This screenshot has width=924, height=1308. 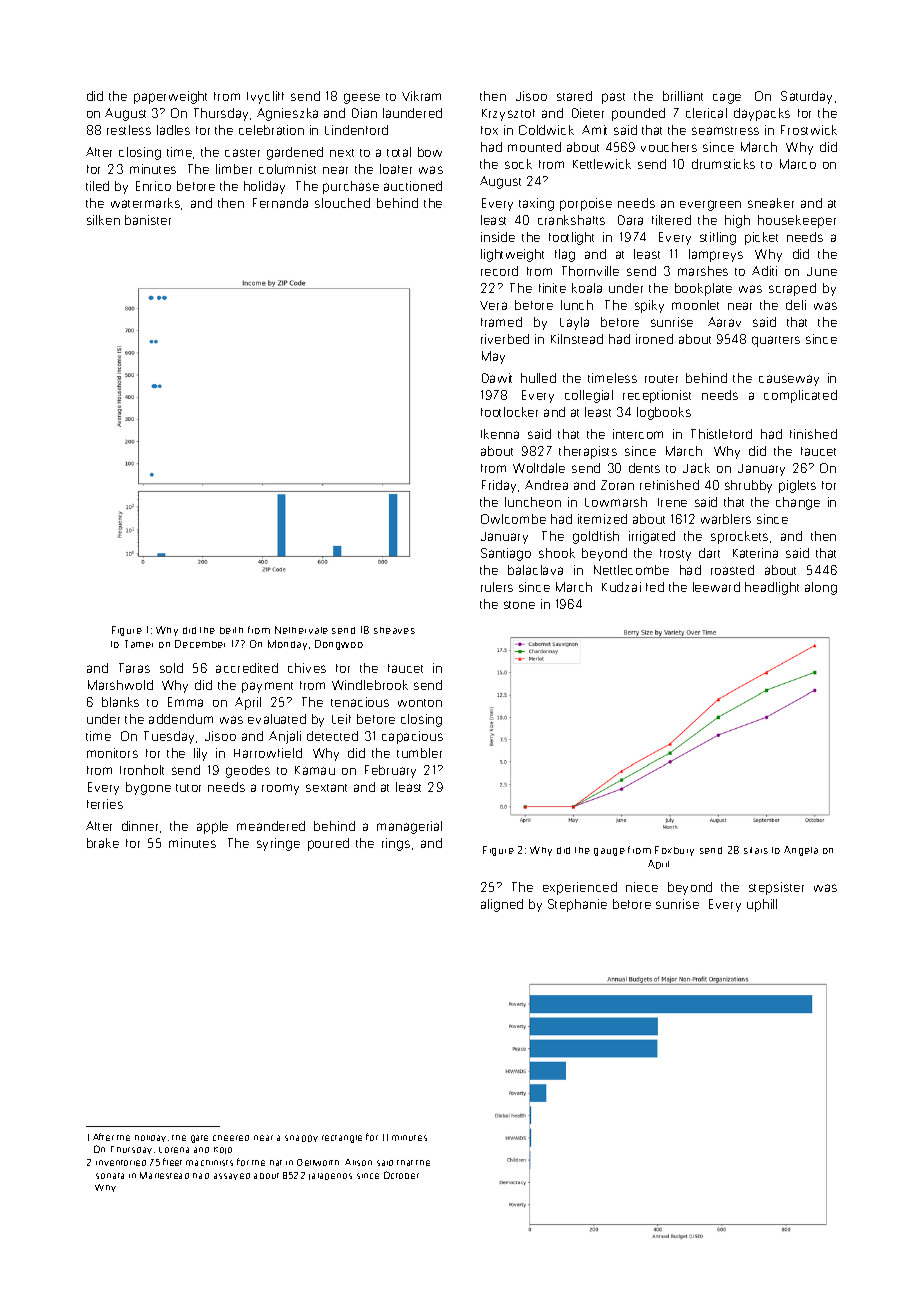 What do you see at coordinates (502, 905) in the screenshot?
I see `aligned` at bounding box center [502, 905].
